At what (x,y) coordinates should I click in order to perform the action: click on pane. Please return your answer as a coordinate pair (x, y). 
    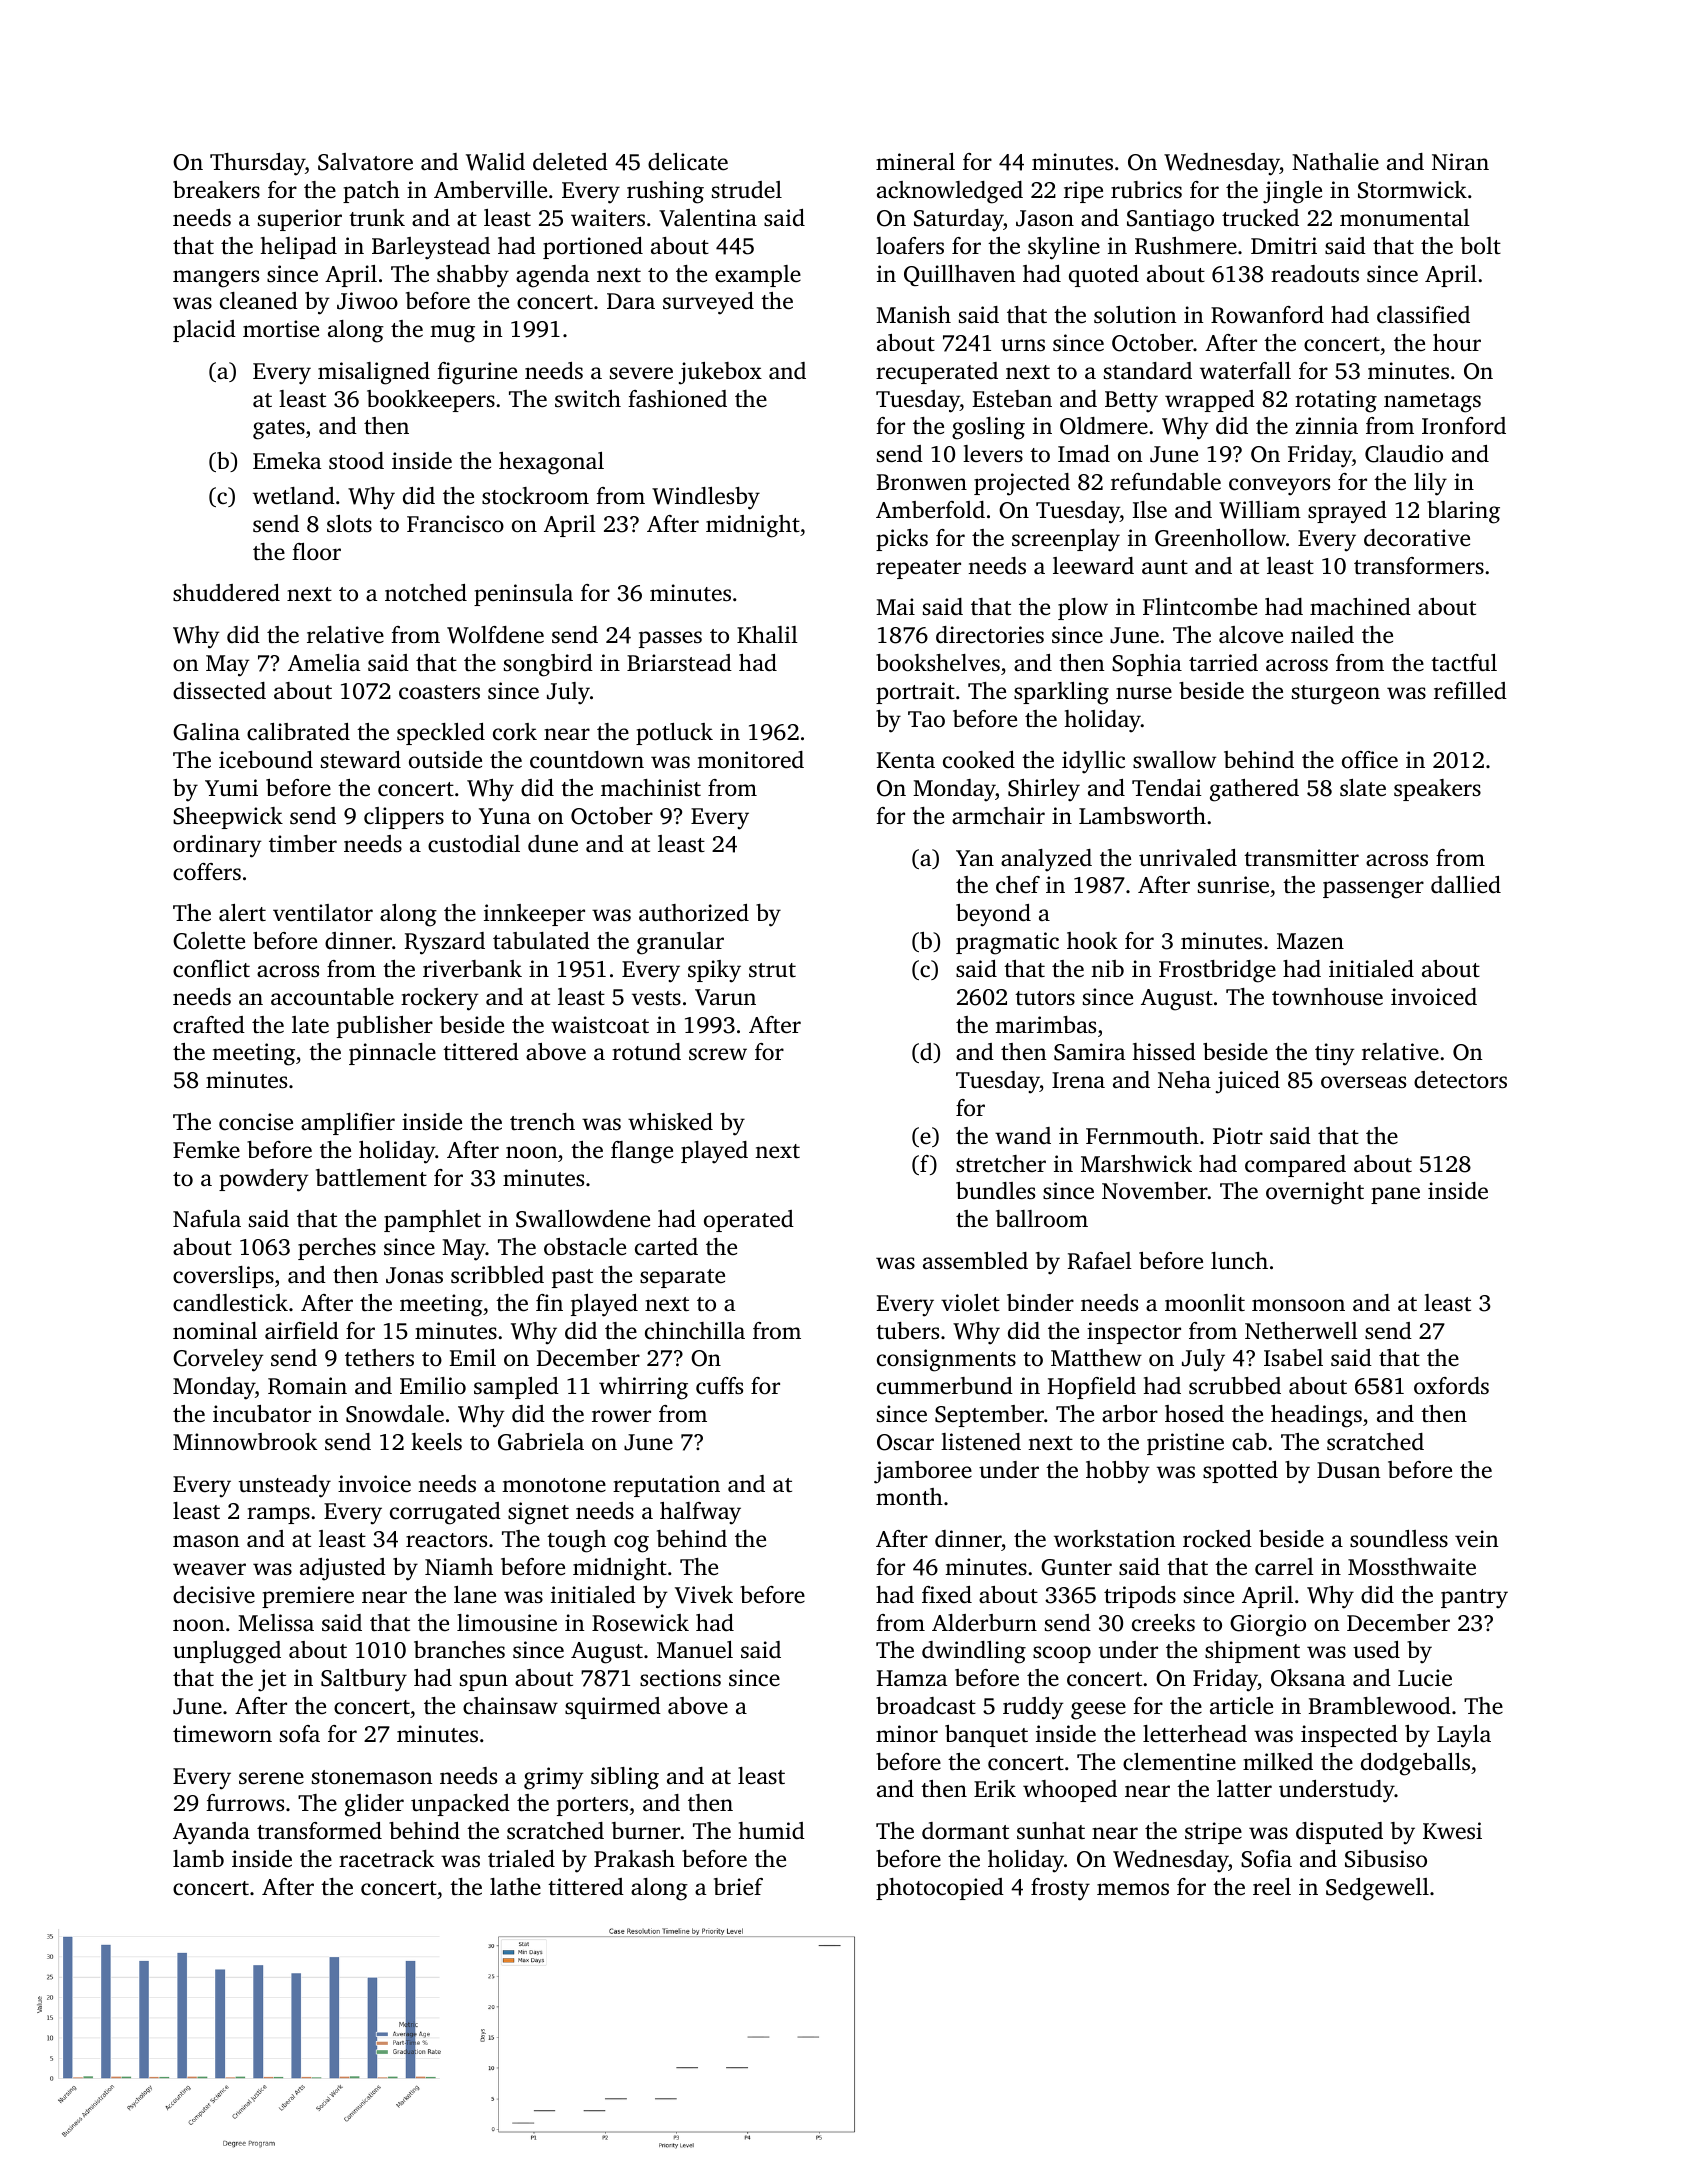
    Looking at the image, I should click on (1395, 1195).
